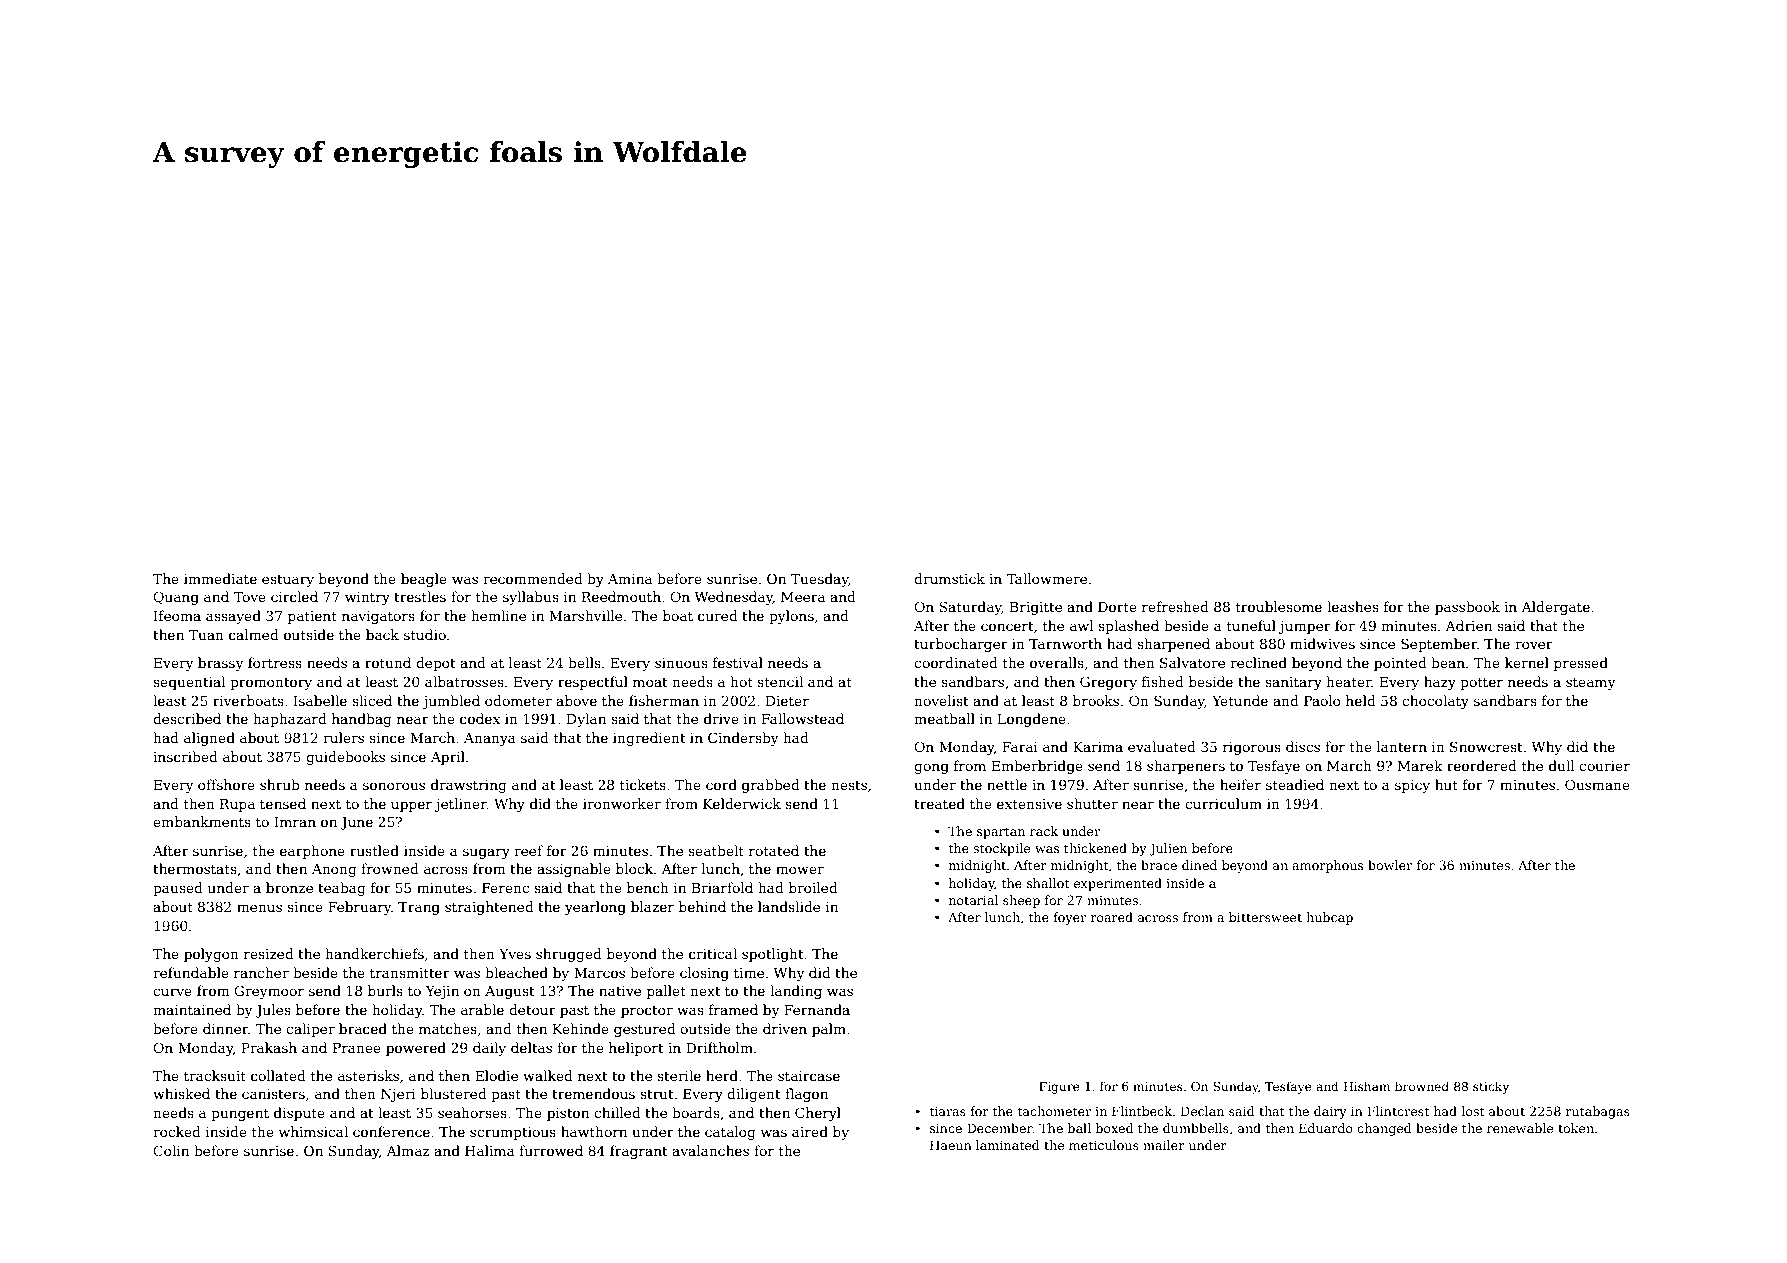 The image size is (1787, 1263). I want to click on Tuesday, so click(820, 580).
